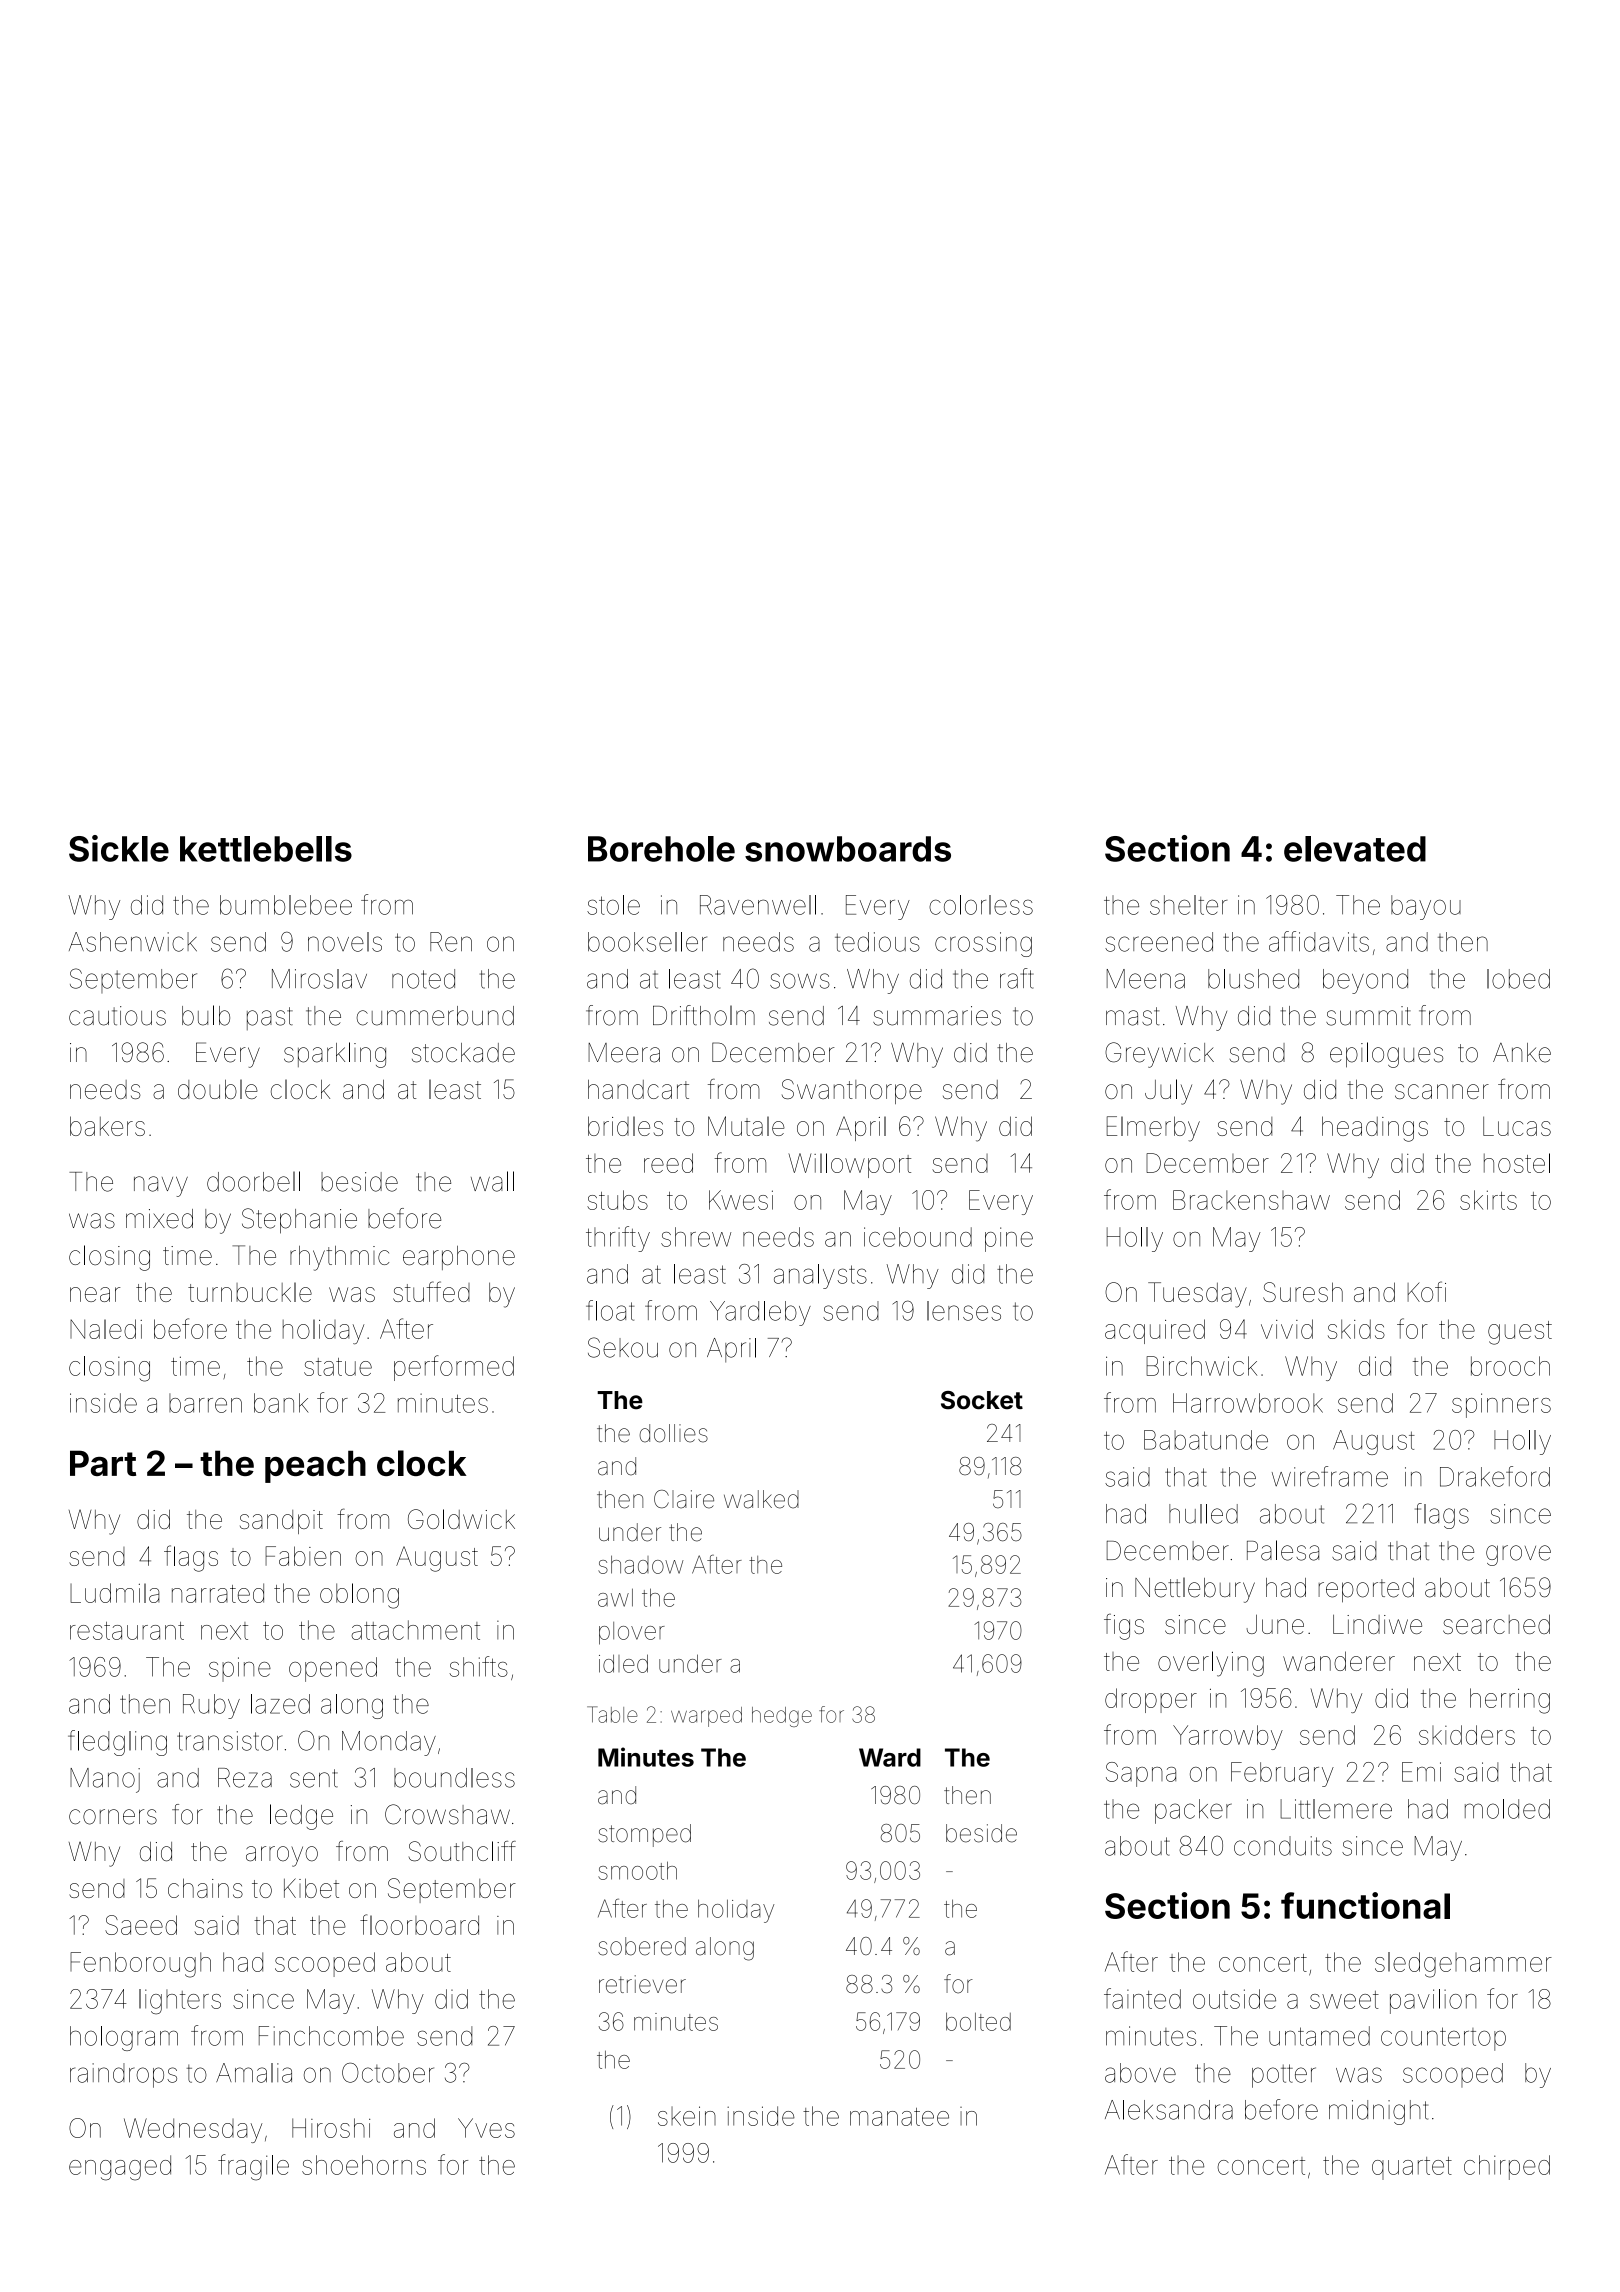 The height and width of the image is (2292, 1620). What do you see at coordinates (661, 849) in the image?
I see `Borehole` at bounding box center [661, 849].
